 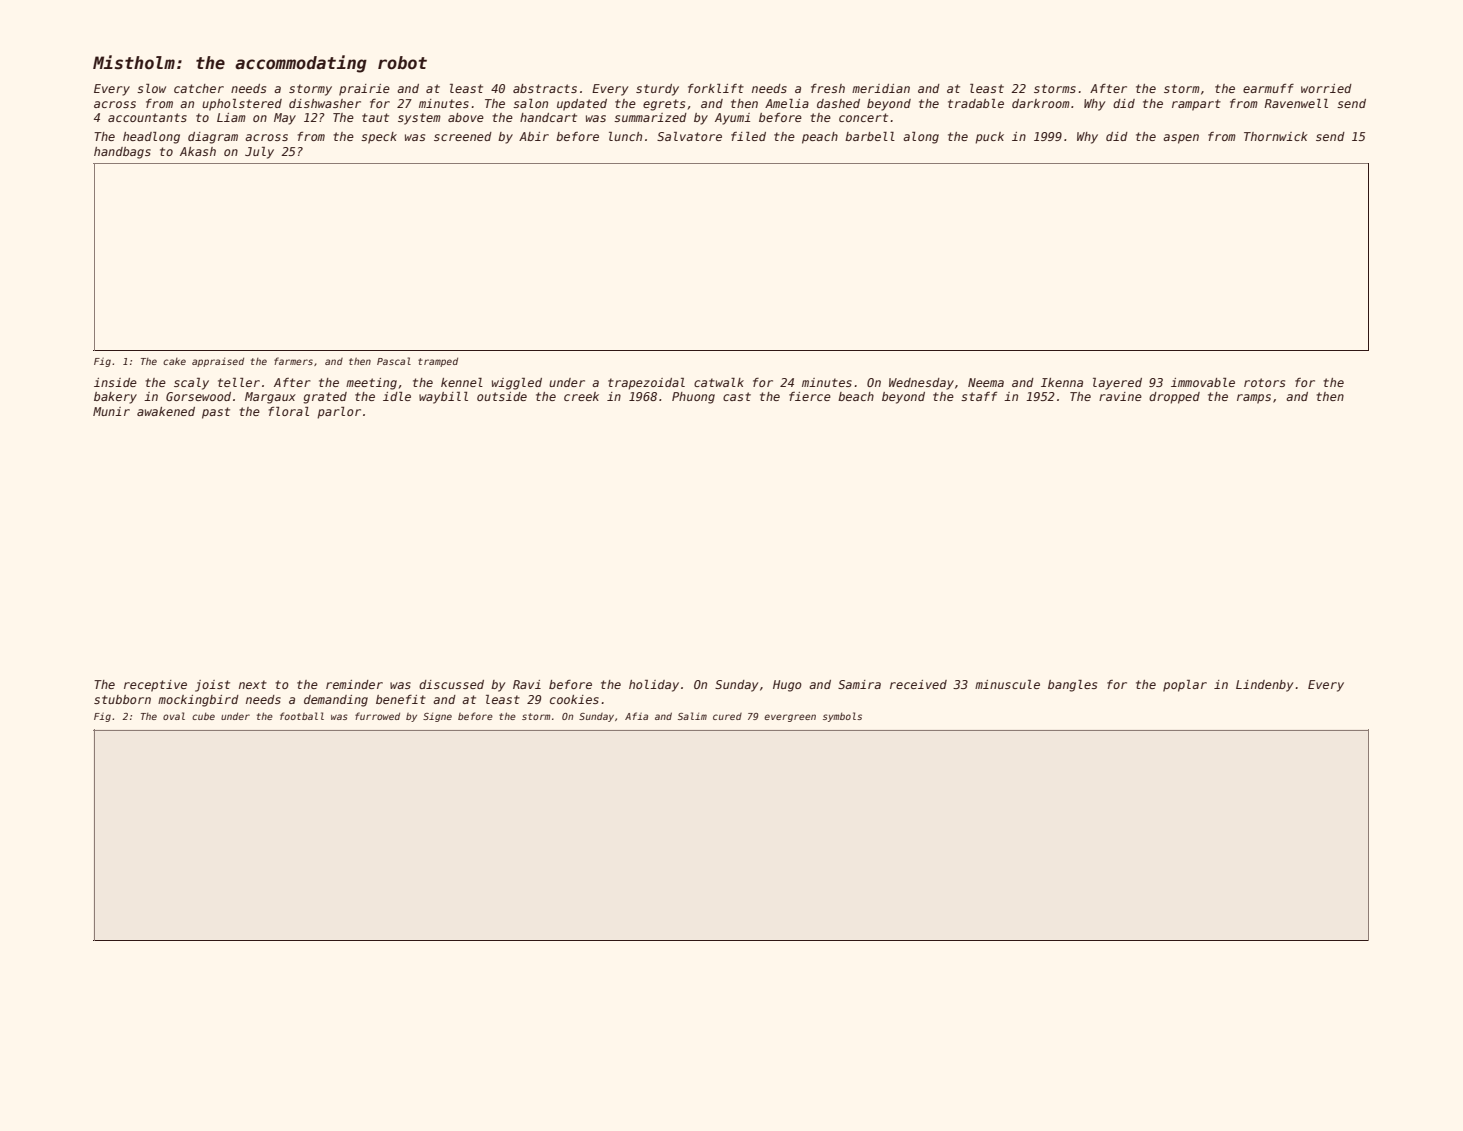 What do you see at coordinates (719, 382) in the image?
I see `catwalk` at bounding box center [719, 382].
